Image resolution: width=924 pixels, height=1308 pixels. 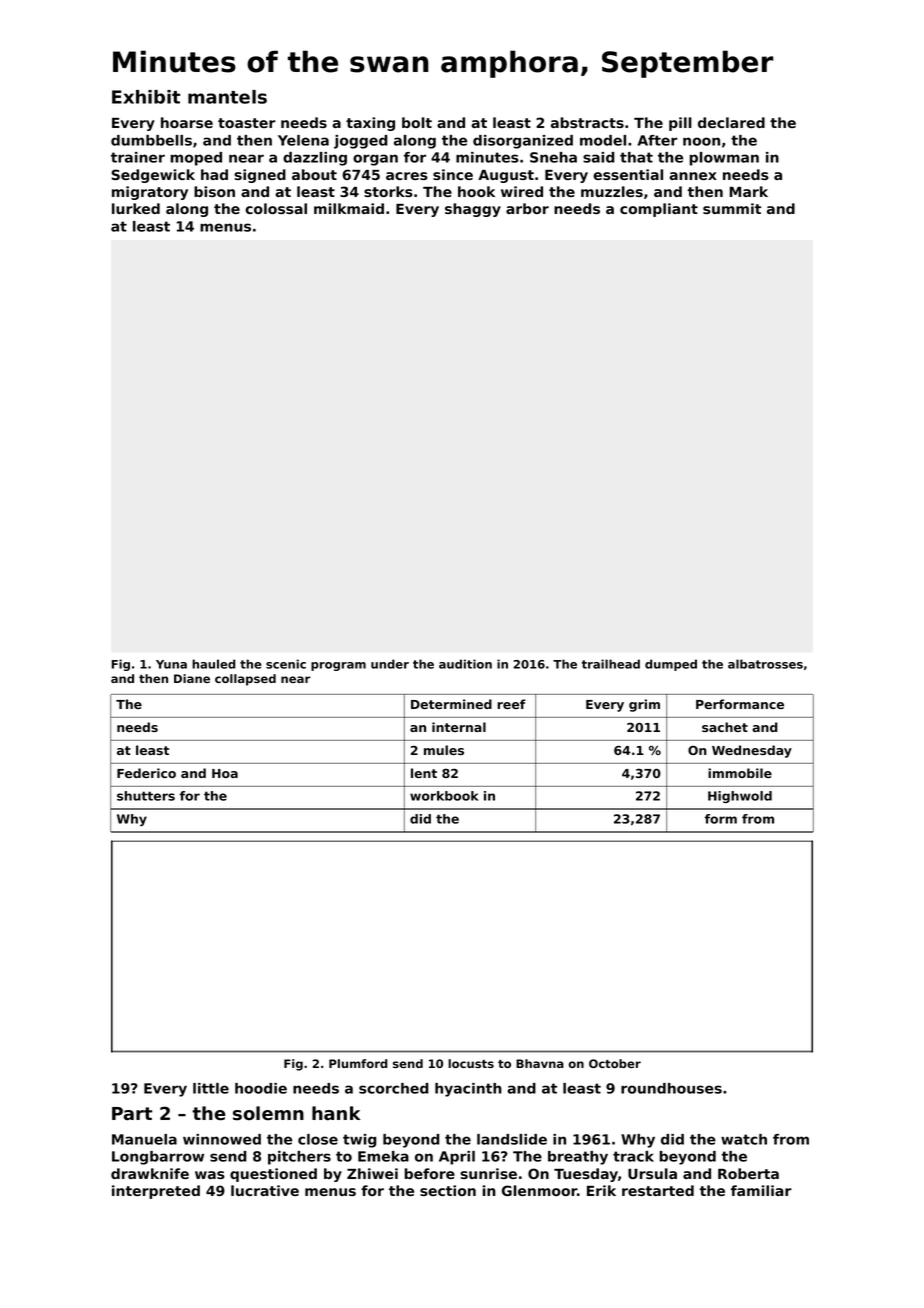 What do you see at coordinates (417, 122) in the screenshot?
I see `bolt` at bounding box center [417, 122].
